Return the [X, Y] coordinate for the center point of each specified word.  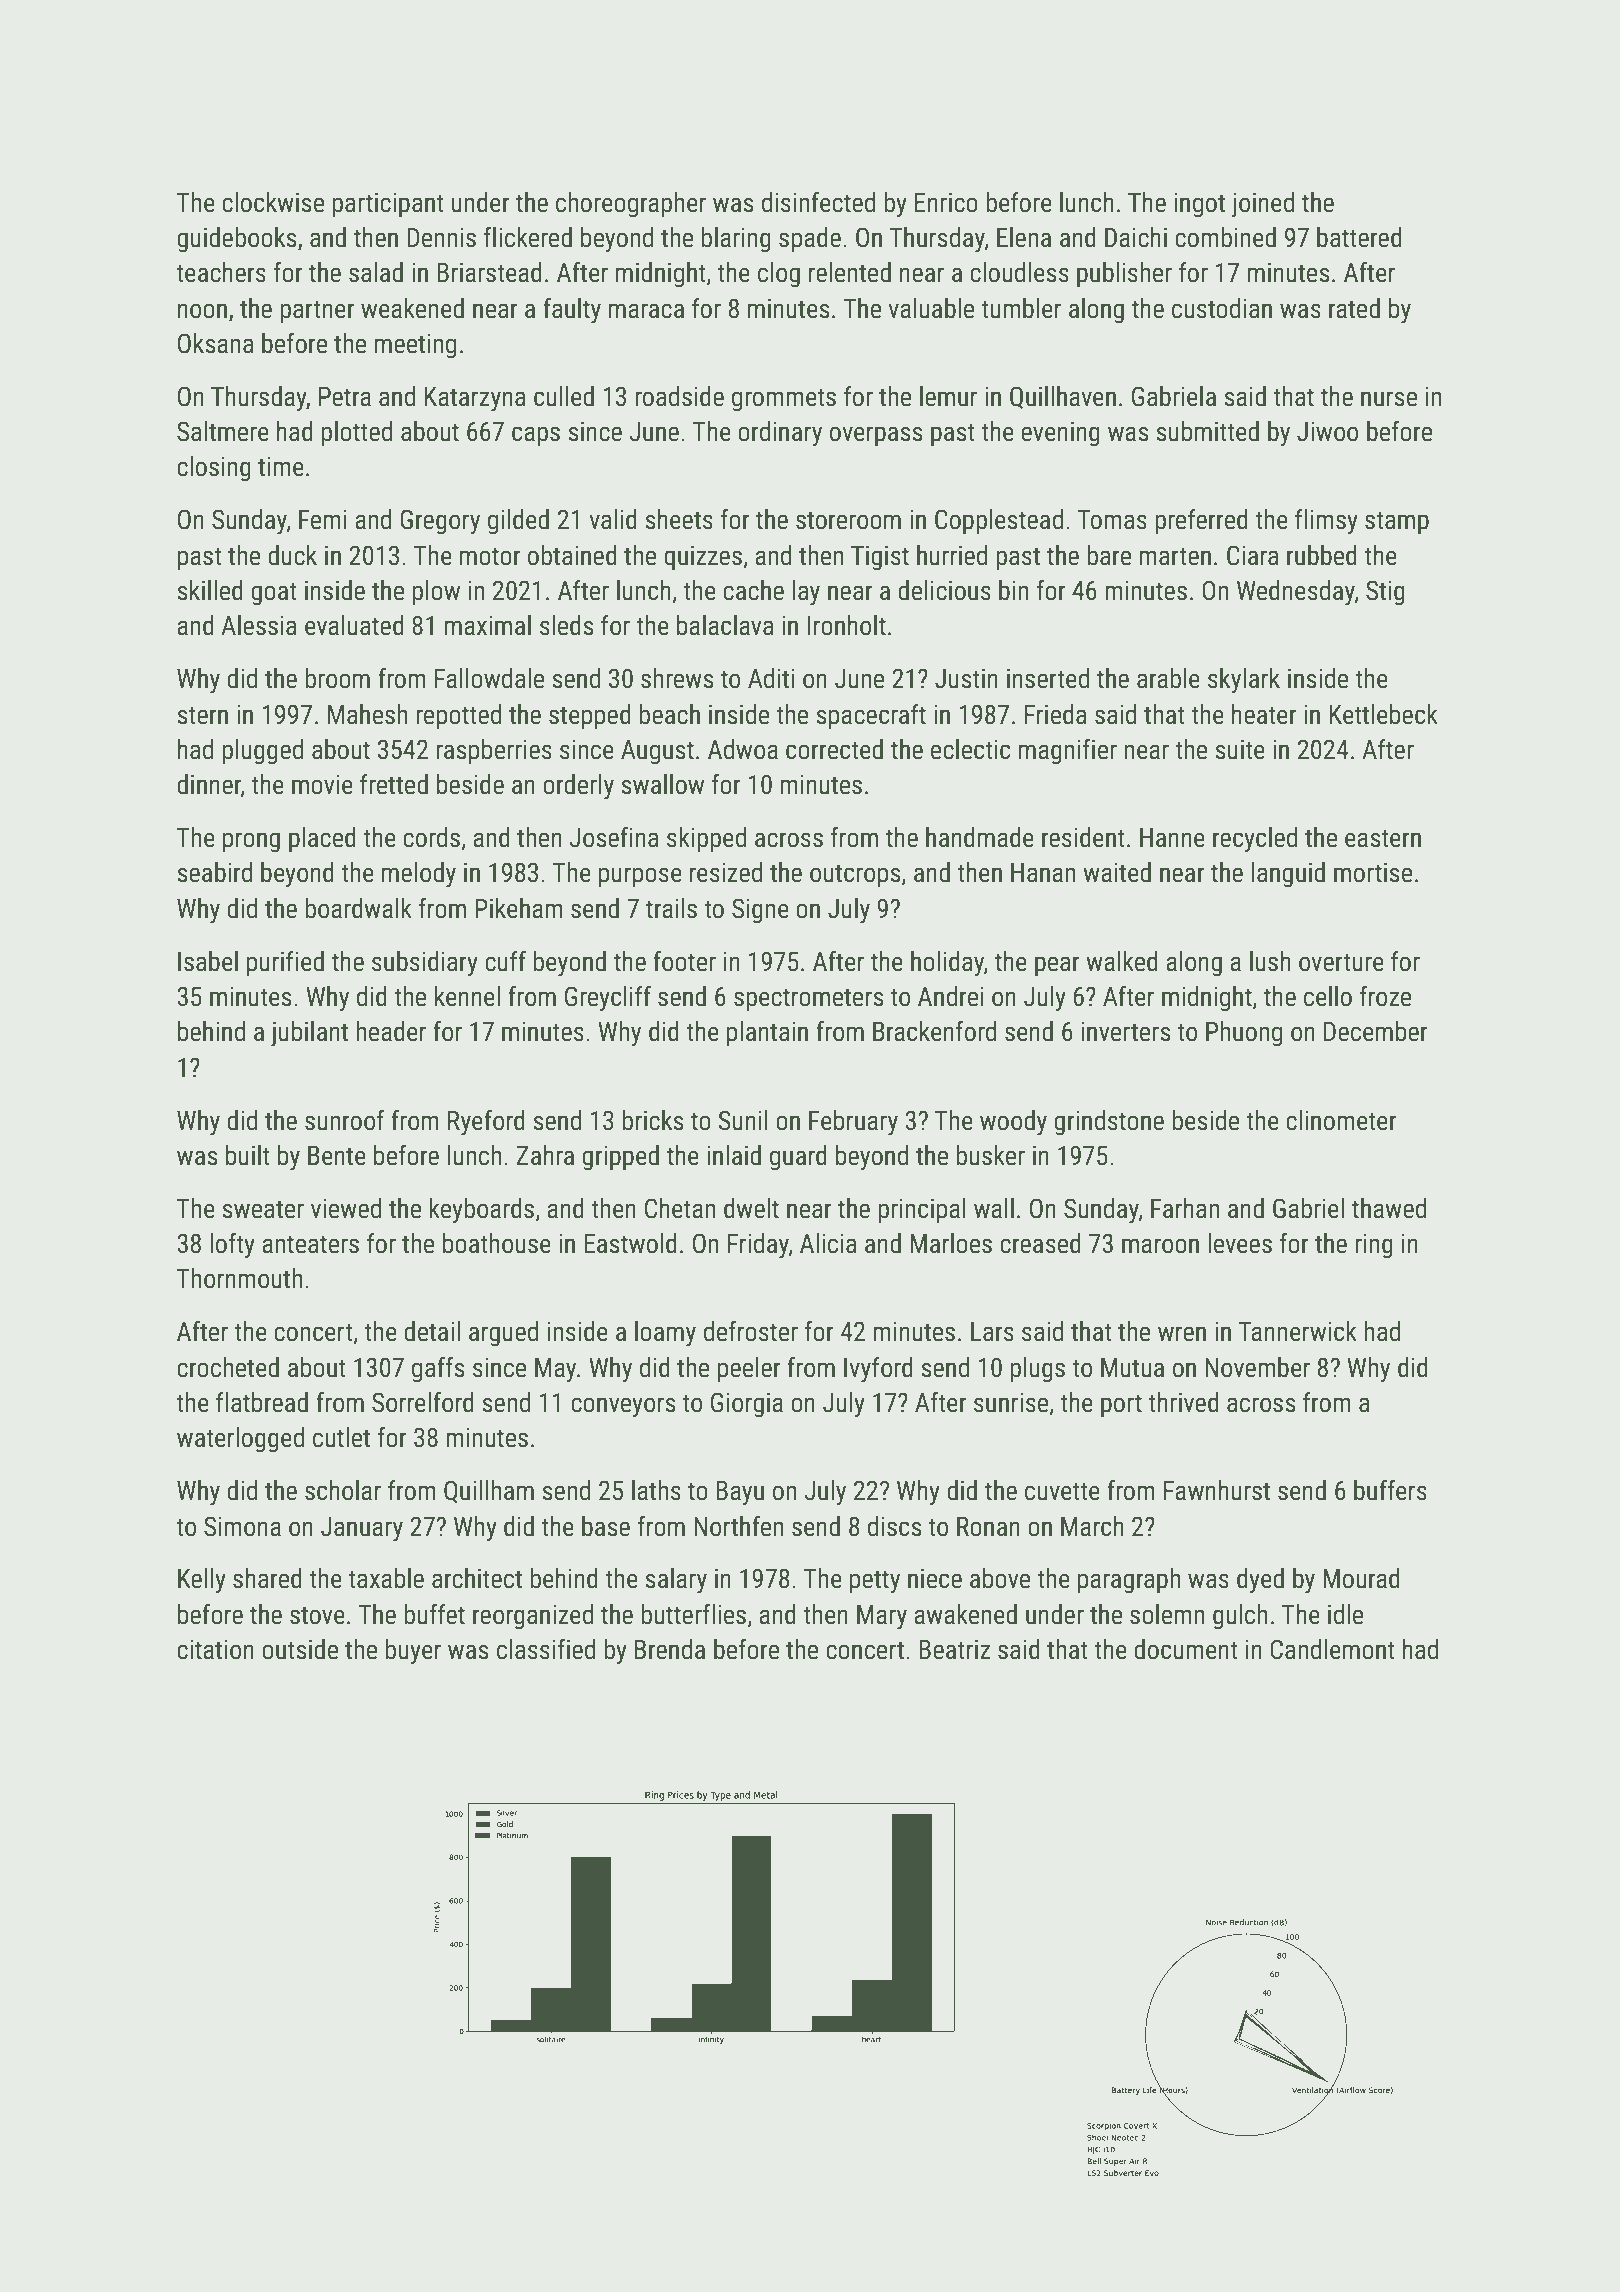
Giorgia [747, 1405]
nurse [1389, 399]
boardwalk [358, 908]
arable [1168, 678]
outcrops [855, 876]
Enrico [946, 202]
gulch [1240, 1617]
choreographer [631, 205]
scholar [343, 1490]
